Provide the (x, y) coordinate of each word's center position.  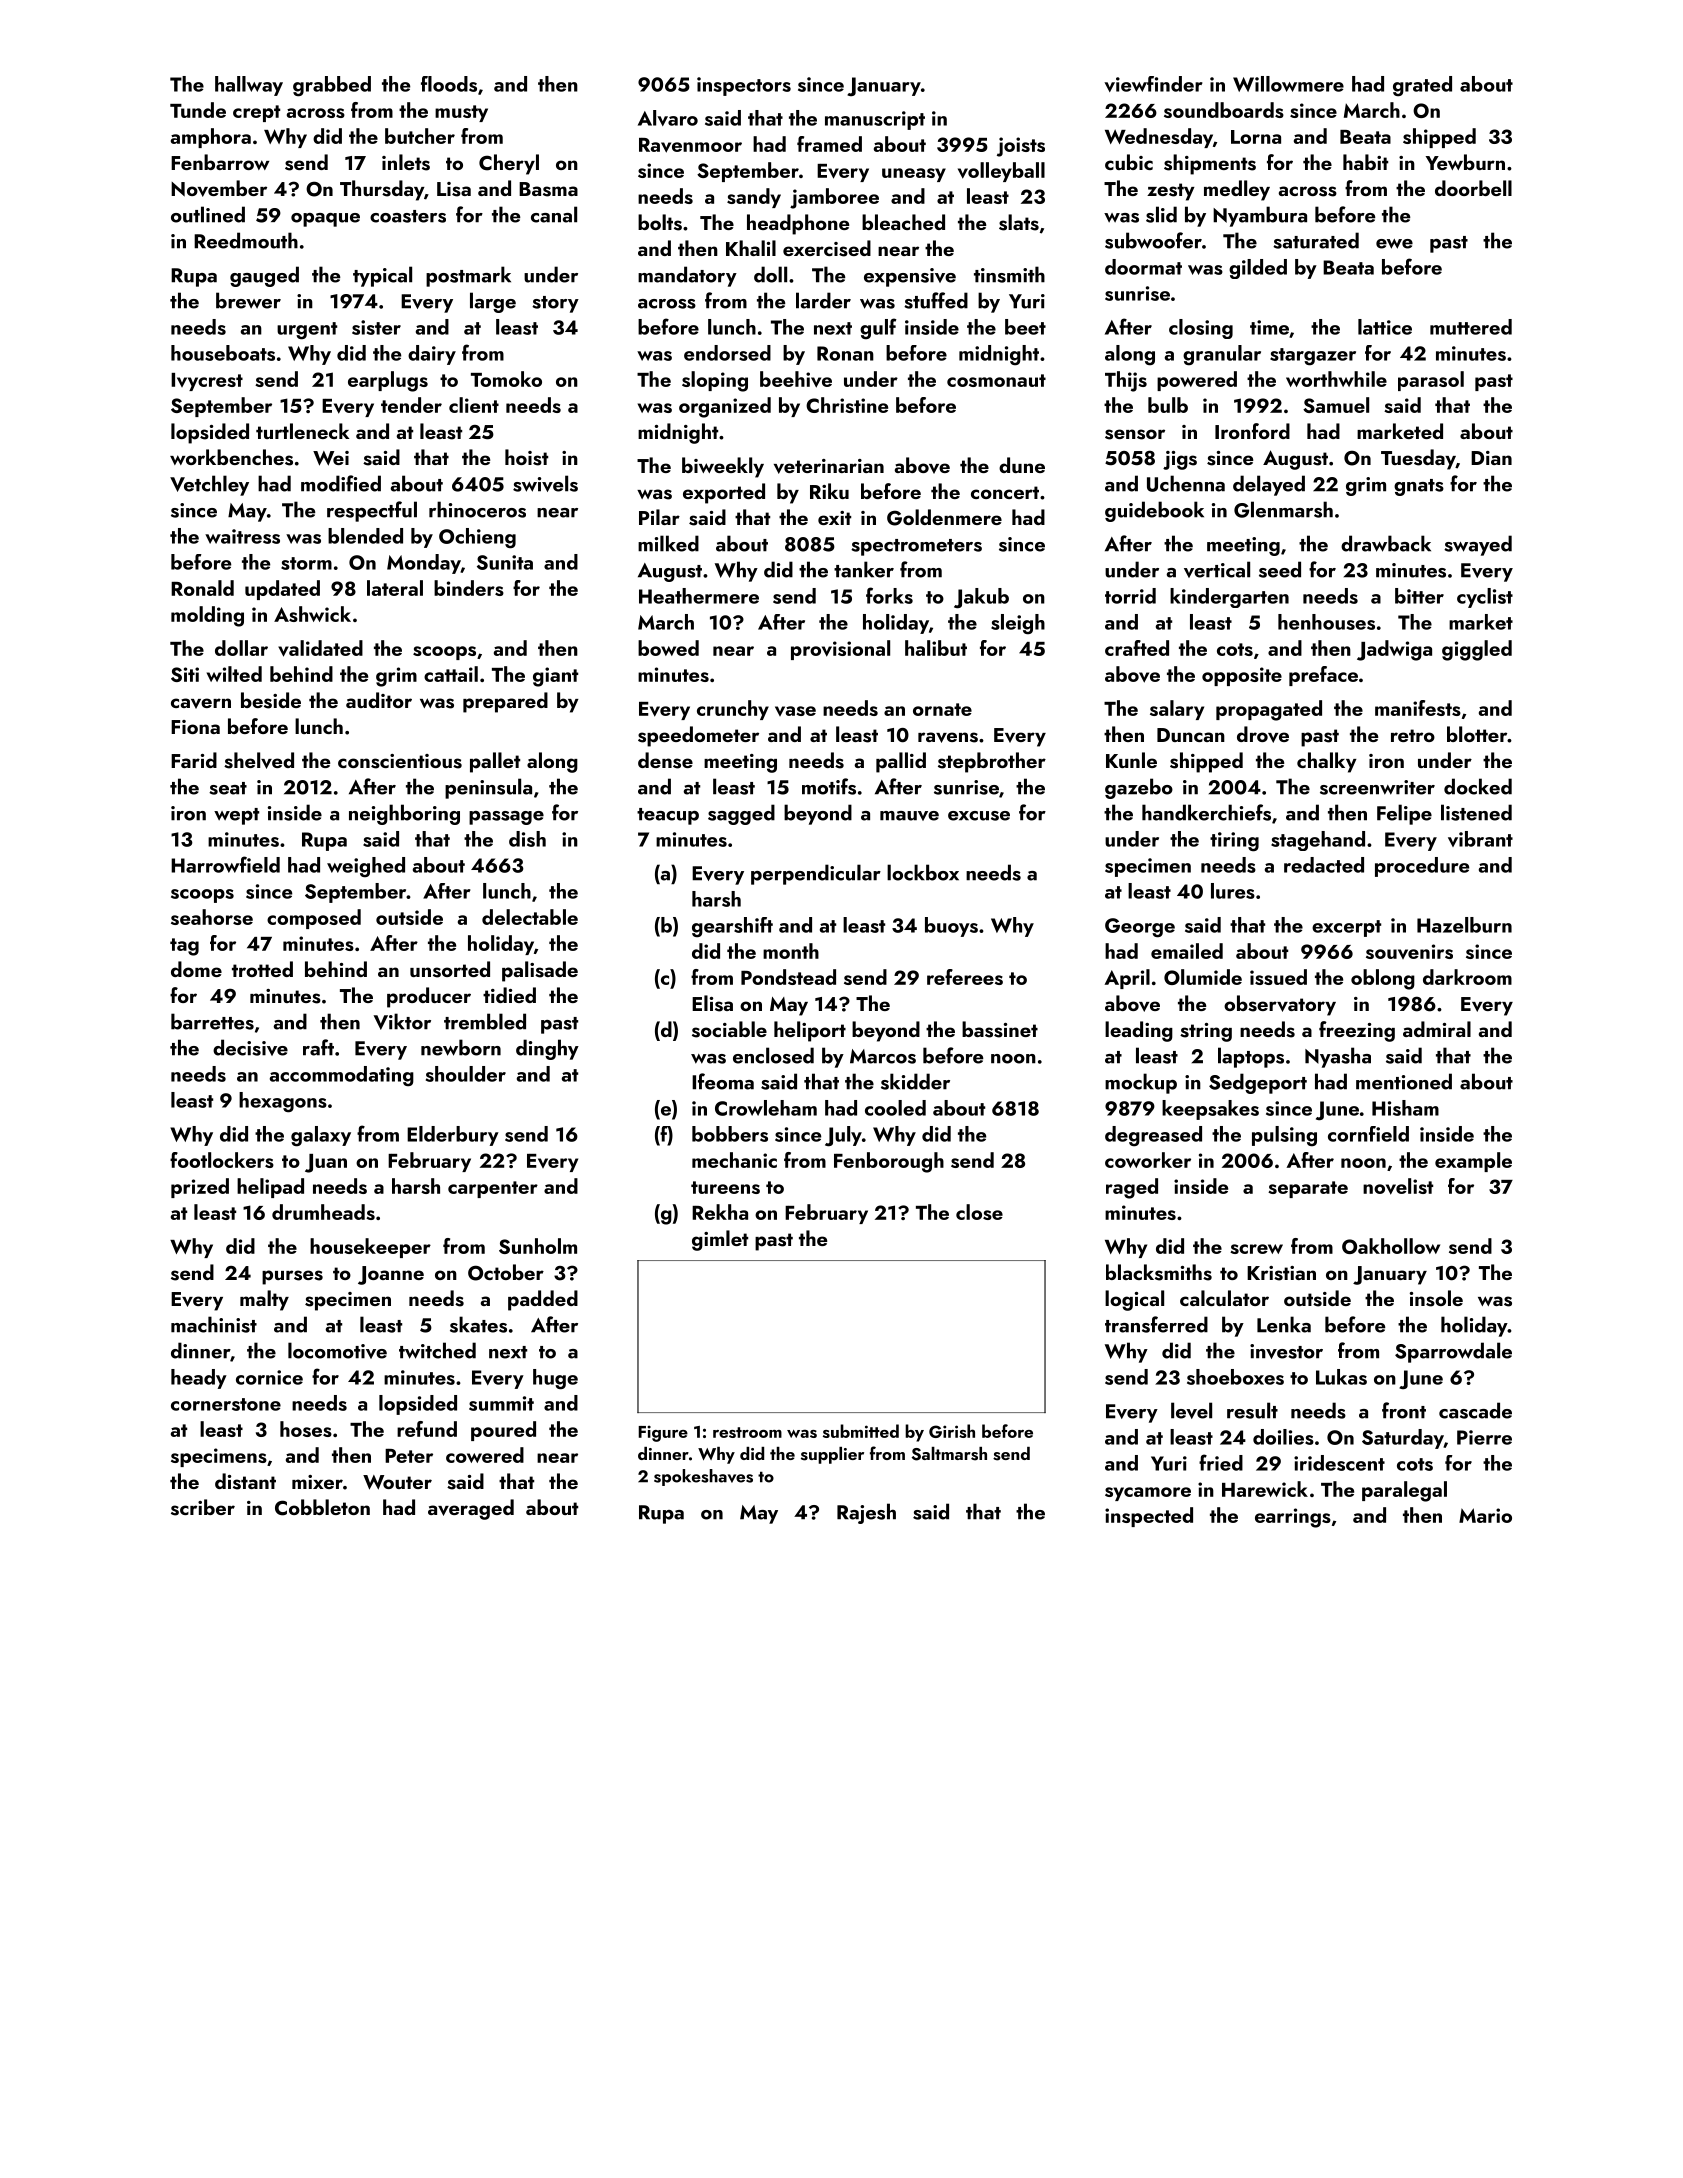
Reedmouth (246, 240)
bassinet (1000, 1029)
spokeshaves (703, 1477)
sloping (715, 381)
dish (527, 839)
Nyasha (1338, 1057)
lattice (1385, 327)
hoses (306, 1429)
